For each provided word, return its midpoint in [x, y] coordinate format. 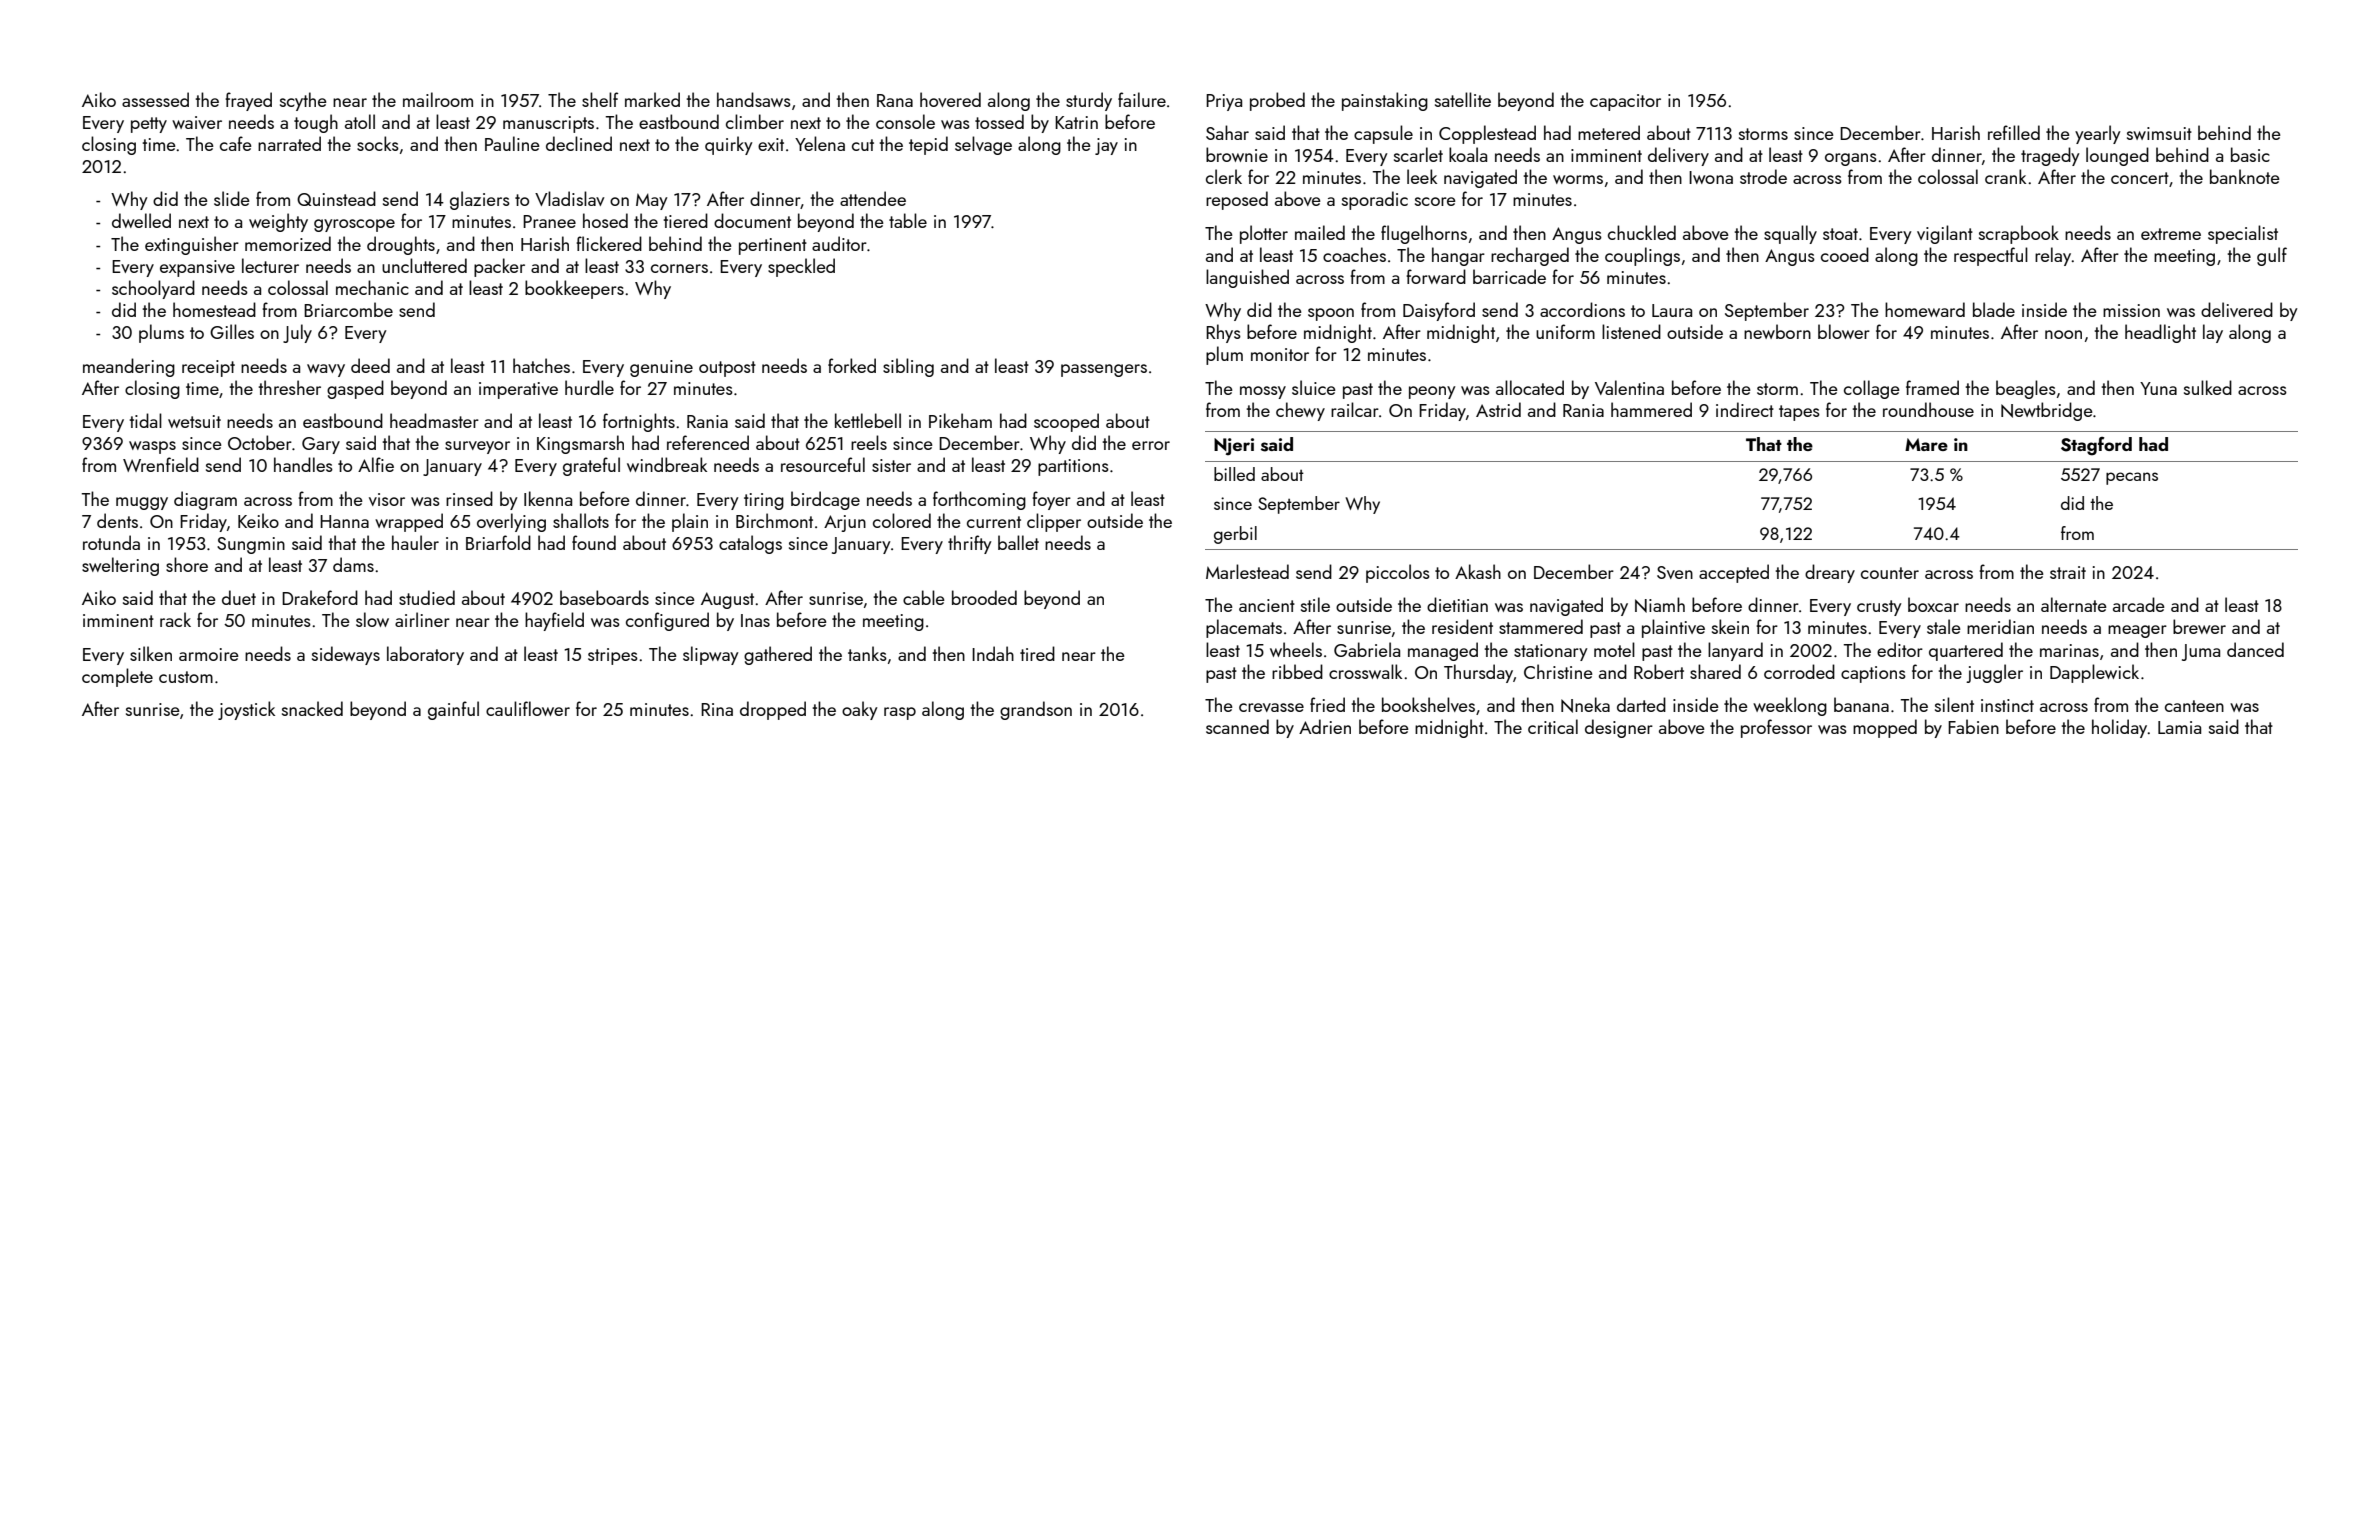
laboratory [425, 655]
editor [1900, 649]
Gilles [232, 331]
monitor [1280, 354]
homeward [1925, 309]
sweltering [120, 566]
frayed [248, 101]
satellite [1463, 99]
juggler [1994, 673]
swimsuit [2159, 133]
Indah [993, 653]
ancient [1267, 605]
